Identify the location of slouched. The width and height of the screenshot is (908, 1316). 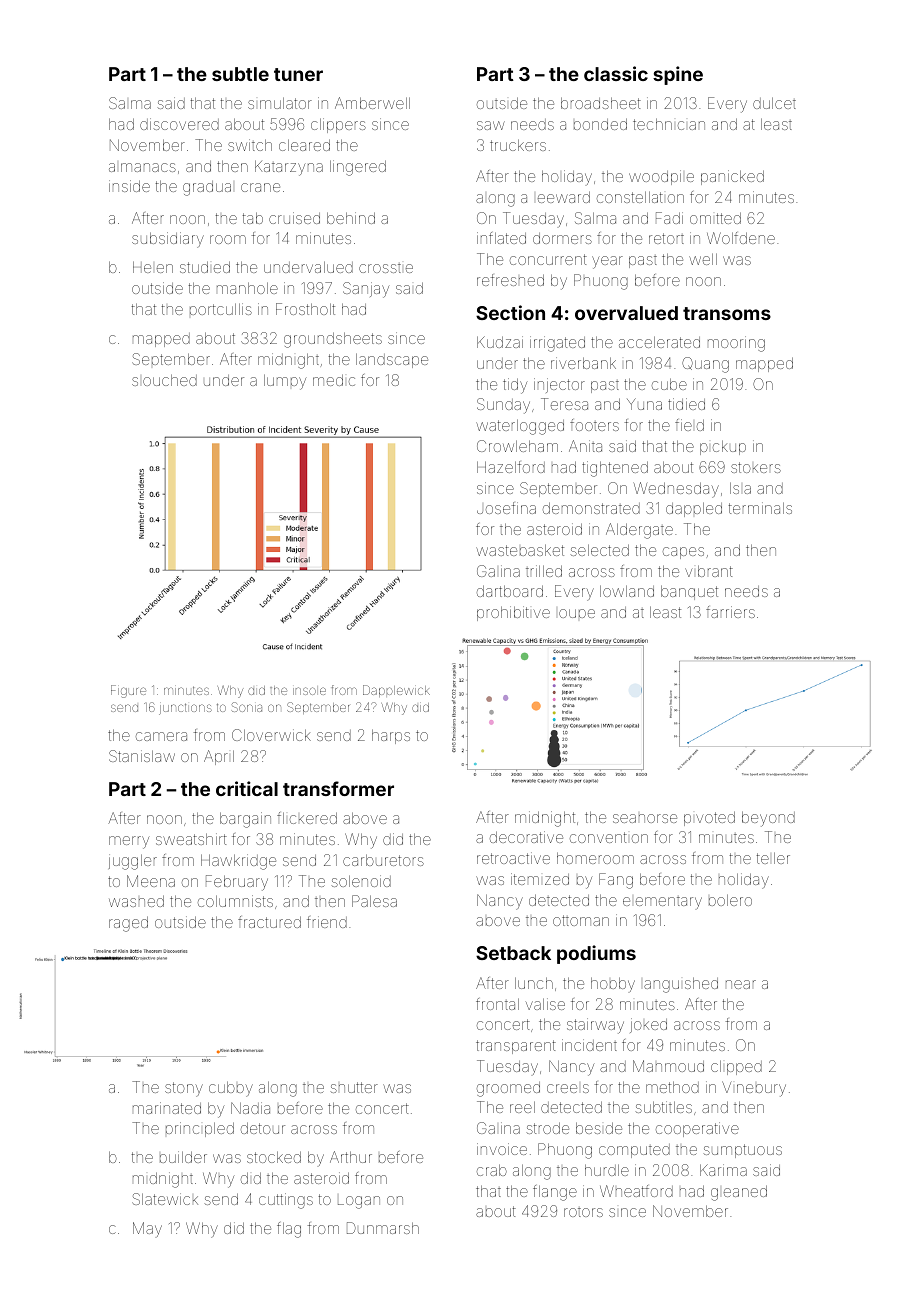
(164, 380).
